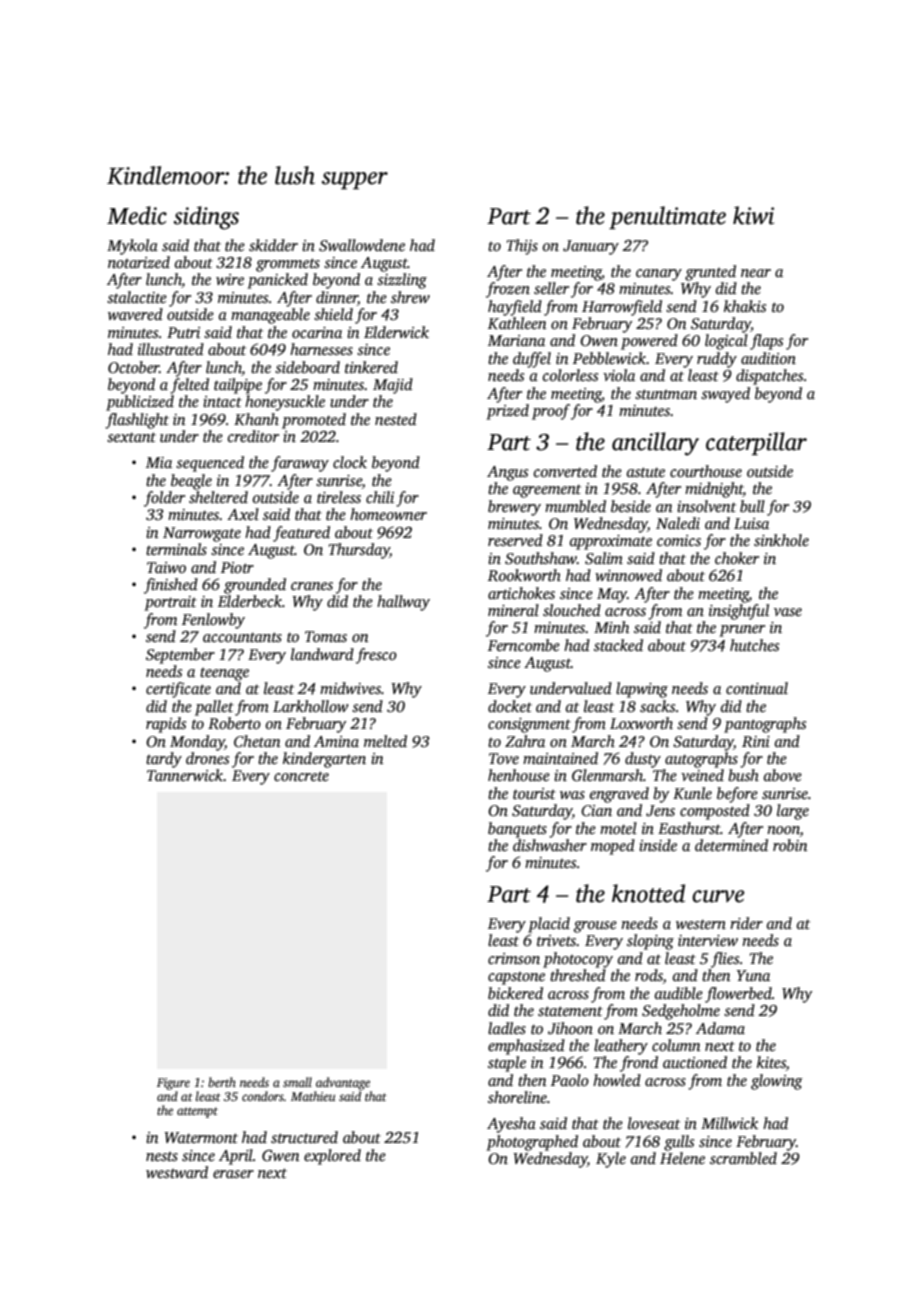 This screenshot has height=1311, width=924. Describe the element at coordinates (532, 1143) in the screenshot. I see `photographed` at that location.
